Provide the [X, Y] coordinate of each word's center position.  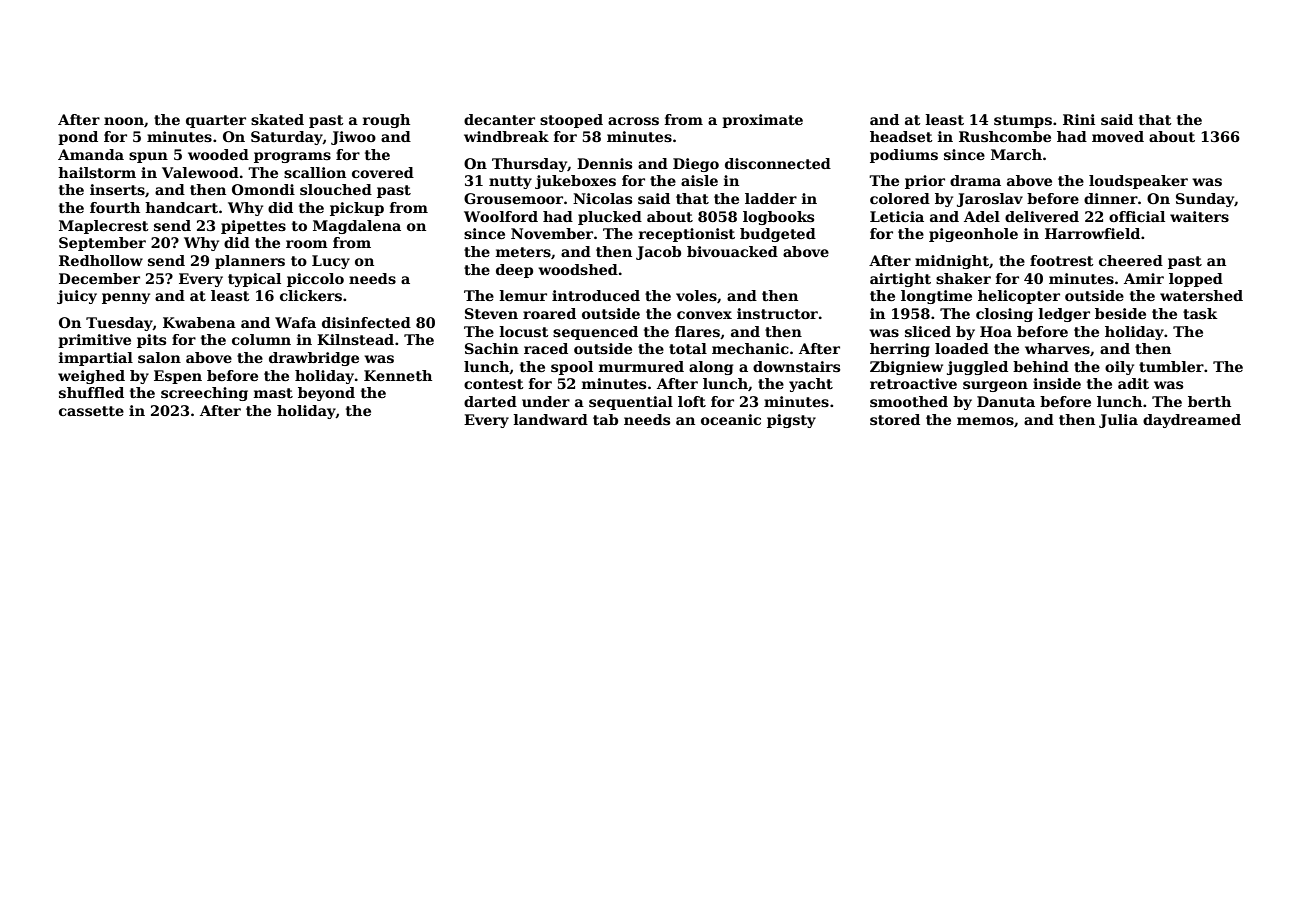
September [102, 244]
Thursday [529, 165]
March [1016, 154]
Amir [1144, 278]
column [261, 339]
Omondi [263, 189]
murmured [641, 366]
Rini [1079, 119]
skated [277, 119]
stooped [571, 121]
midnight [952, 262]
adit [1133, 383]
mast [273, 393]
